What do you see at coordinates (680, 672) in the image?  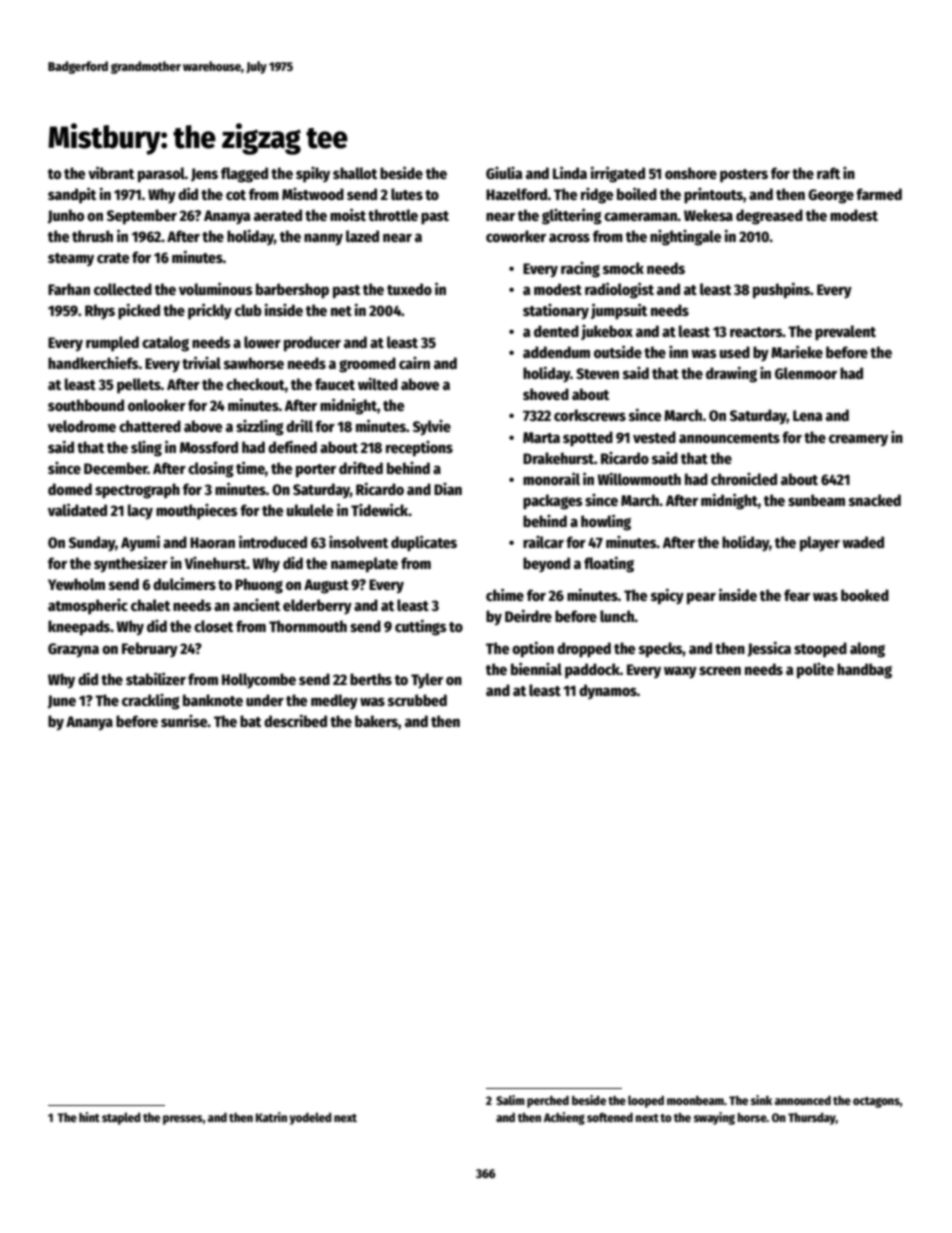 I see `waxy` at bounding box center [680, 672].
